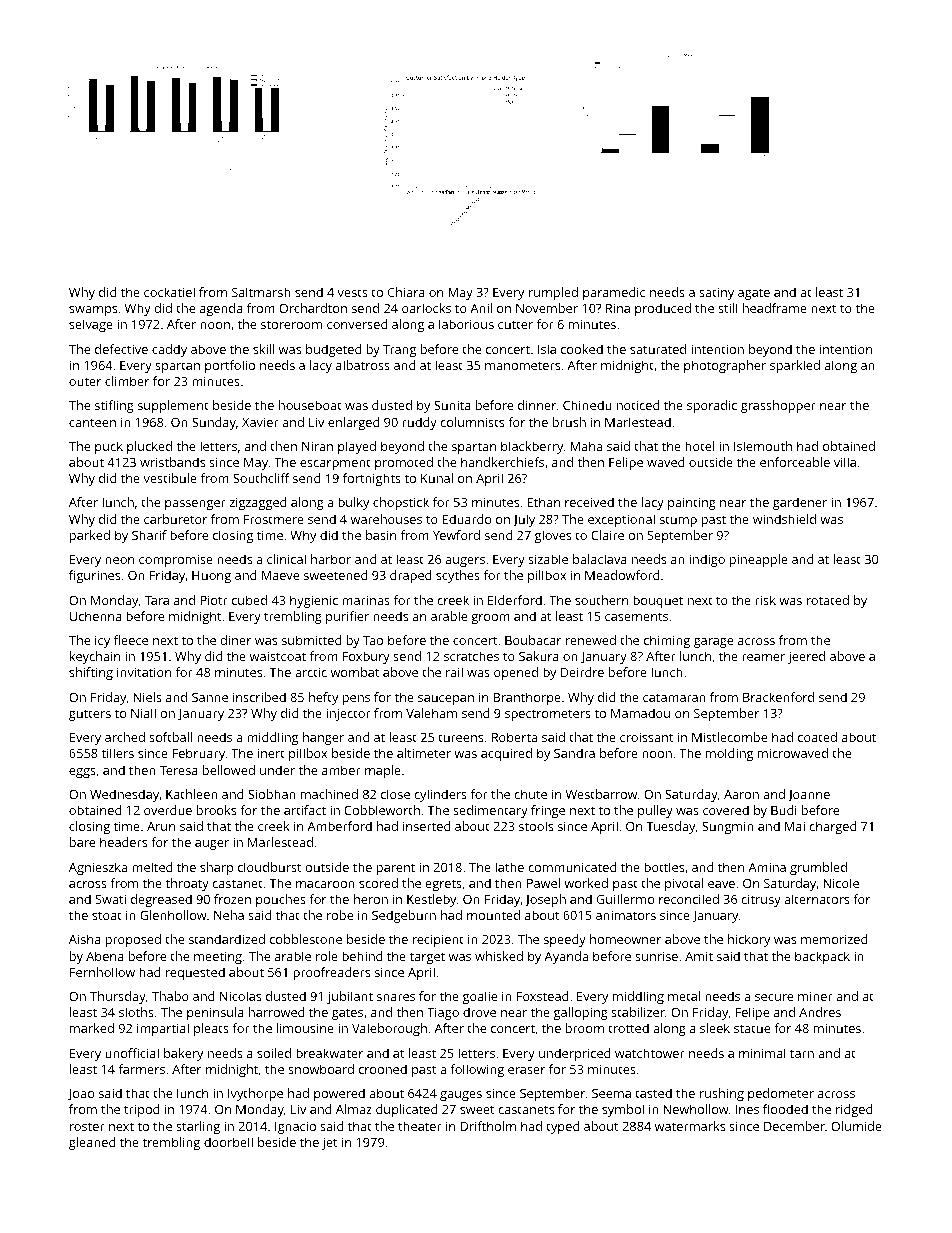  I want to click on Ivythorpe, so click(255, 1094).
